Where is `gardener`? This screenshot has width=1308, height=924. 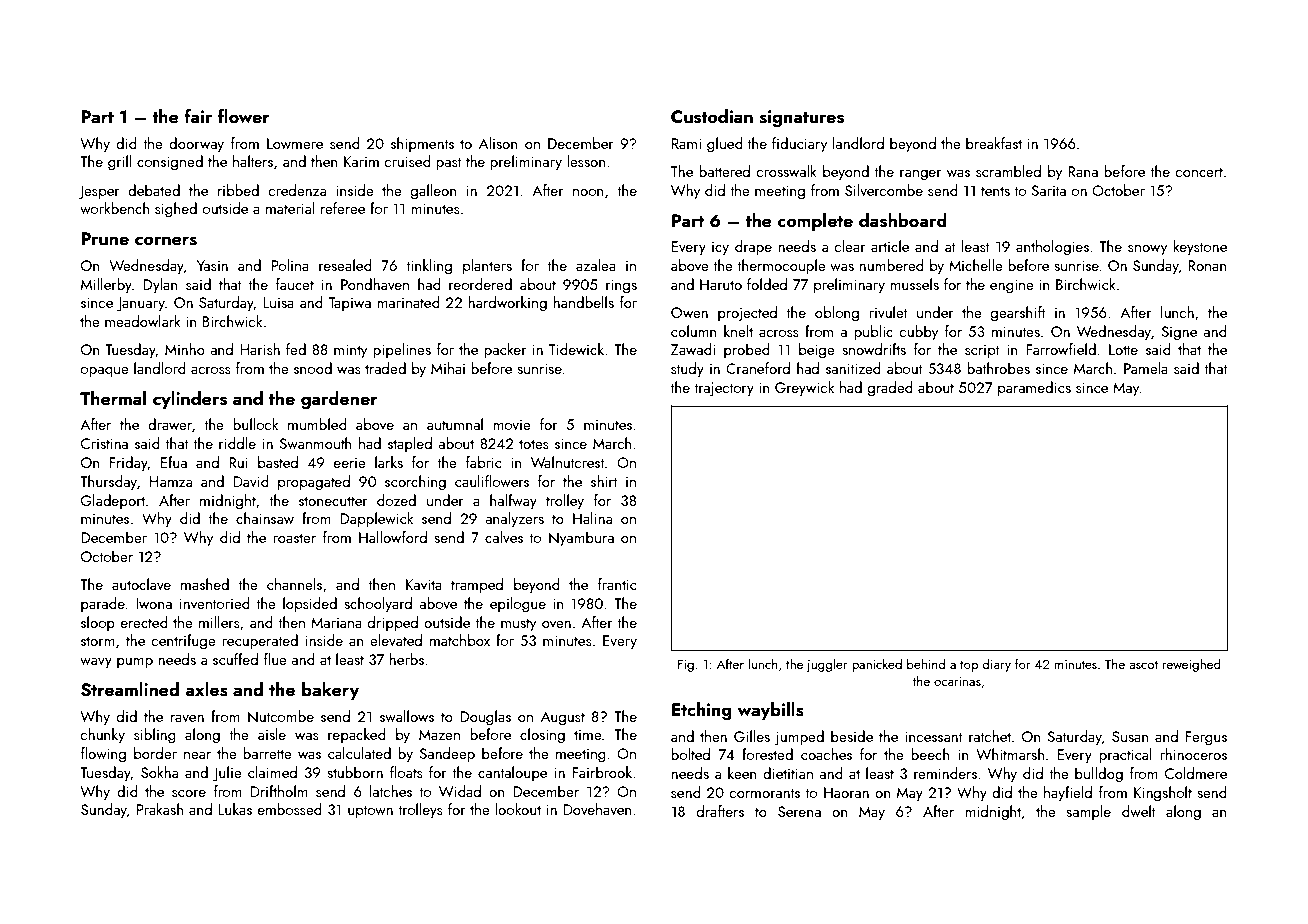
gardener is located at coordinates (339, 400).
